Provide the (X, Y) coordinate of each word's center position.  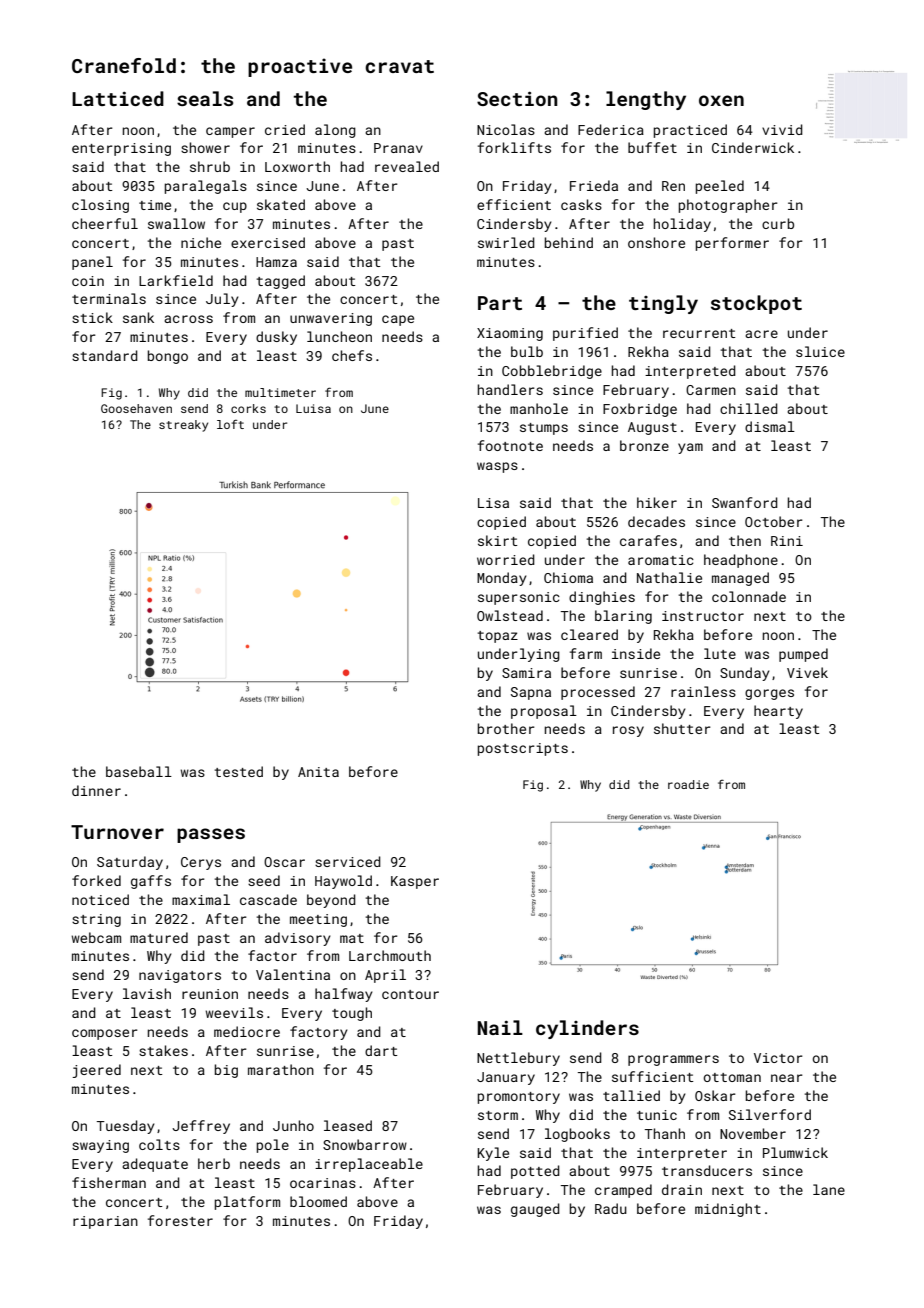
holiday (682, 225)
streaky (183, 426)
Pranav (398, 148)
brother (506, 728)
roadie (688, 784)
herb (214, 1163)
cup (235, 207)
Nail (500, 1027)
